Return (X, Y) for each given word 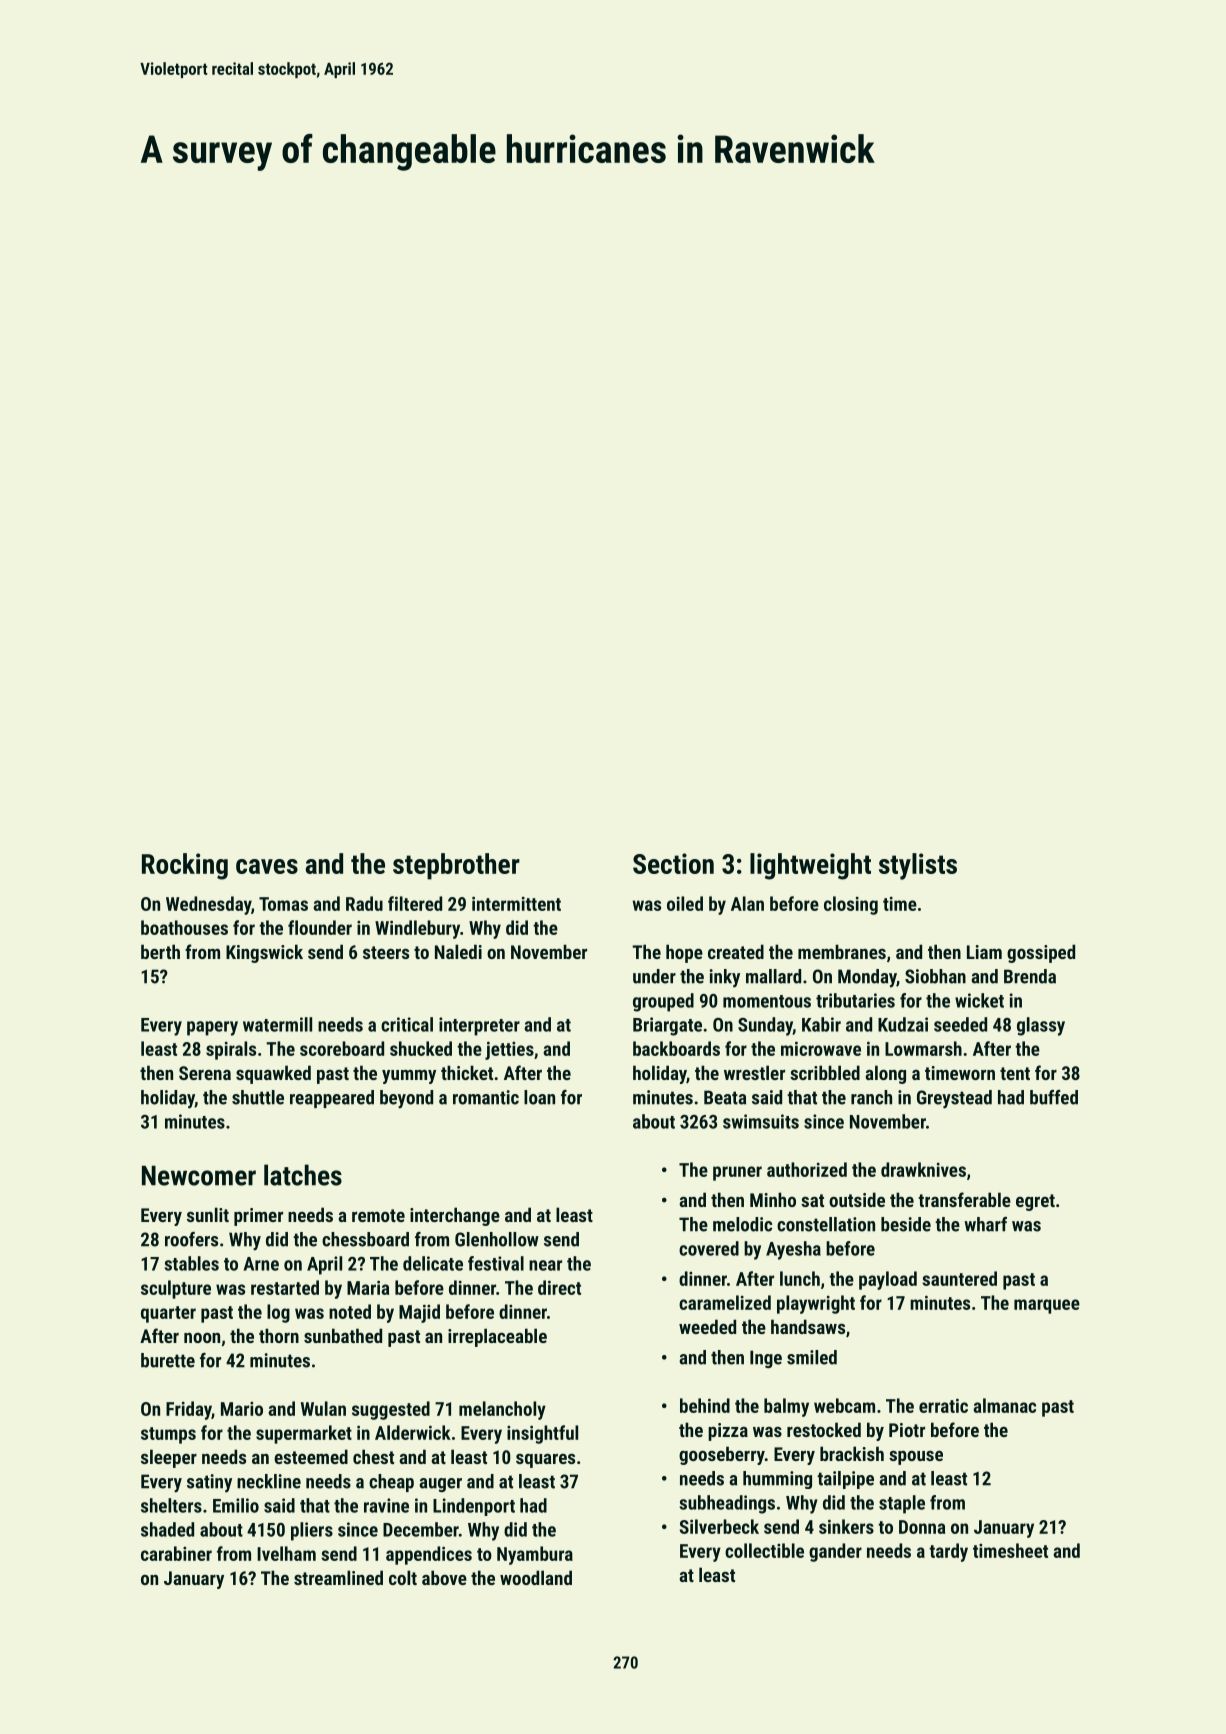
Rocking (185, 866)
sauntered (959, 1278)
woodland (536, 1577)
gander (835, 1552)
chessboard (365, 1239)
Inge (766, 1359)
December (421, 1529)
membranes (842, 951)
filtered (415, 903)
